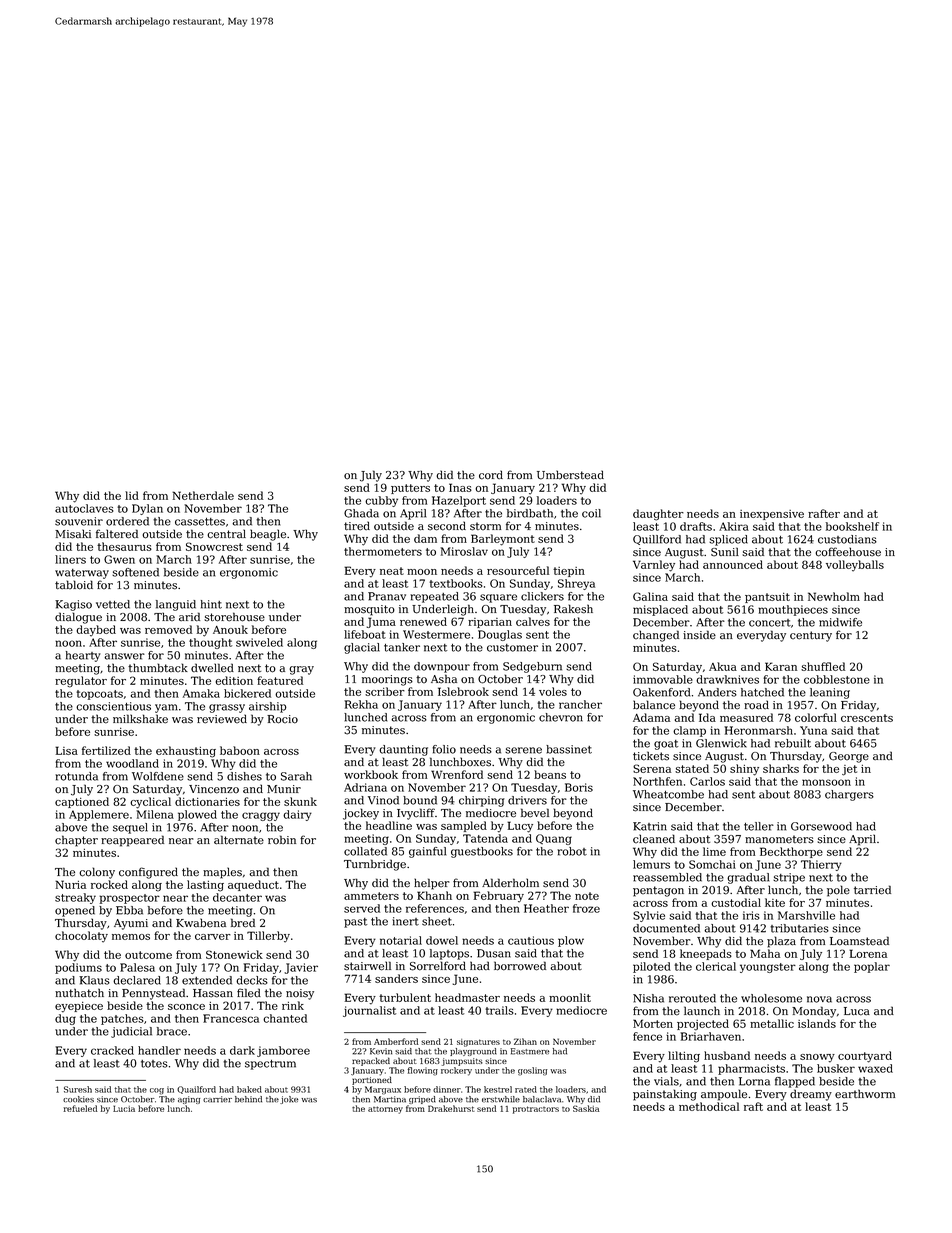 This page has width=952, height=1233. Describe the element at coordinates (79, 521) in the page. I see `souvenir` at that location.
